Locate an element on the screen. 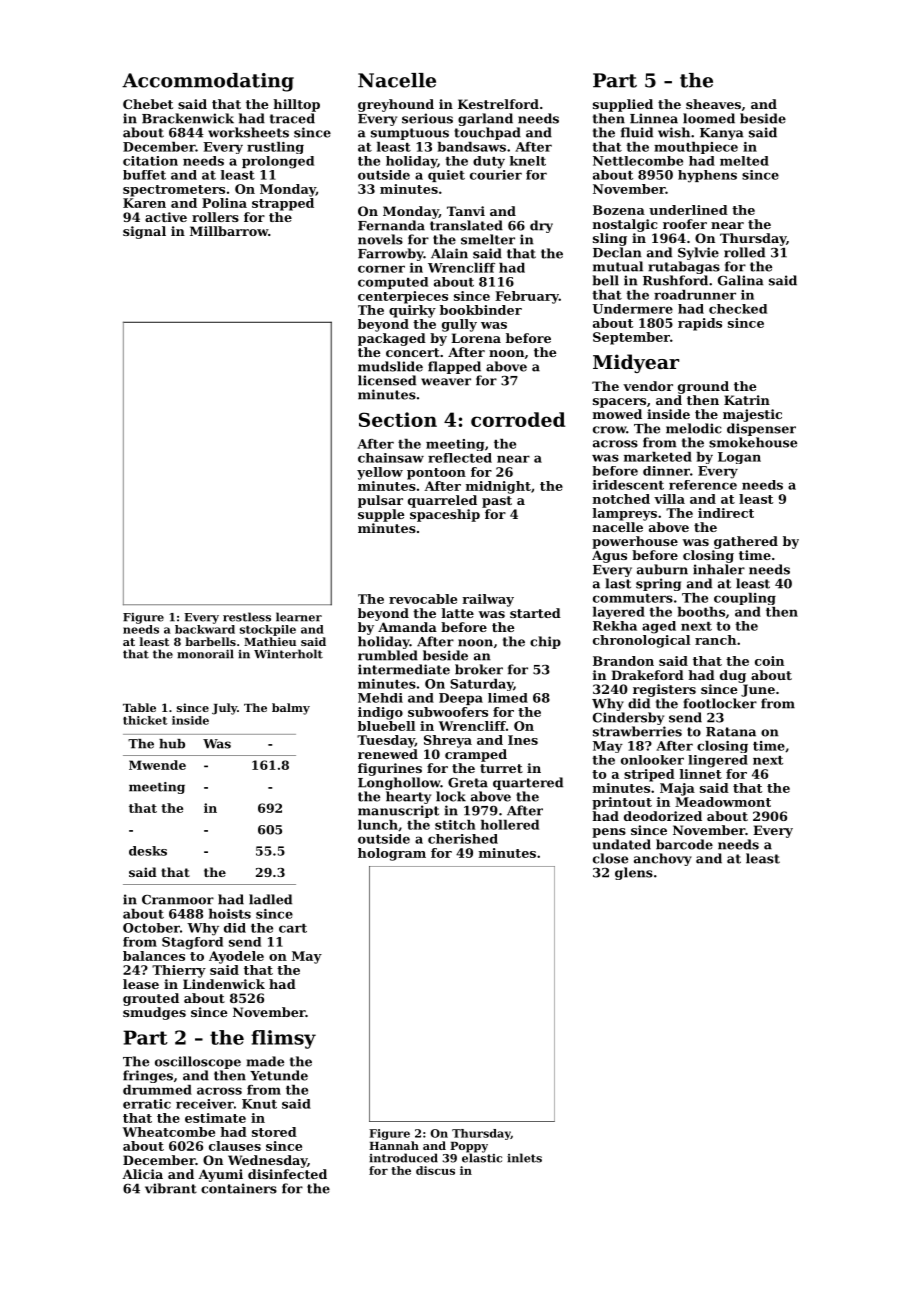 The height and width of the screenshot is (1308, 924). inlets is located at coordinates (524, 1158).
